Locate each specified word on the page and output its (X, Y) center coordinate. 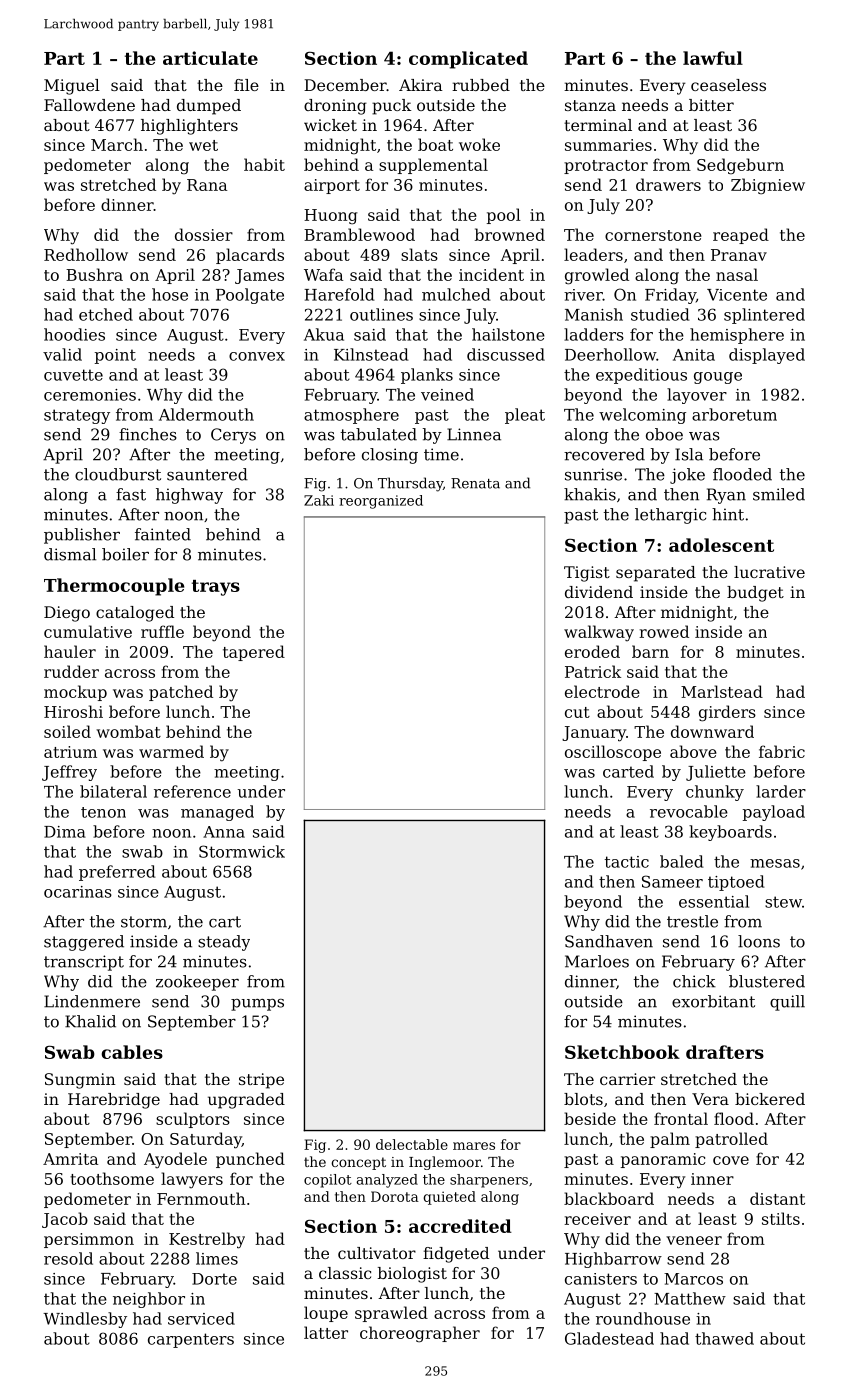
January (594, 734)
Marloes (597, 961)
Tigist (587, 574)
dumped (209, 107)
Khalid (90, 1021)
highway (189, 496)
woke (479, 144)
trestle (692, 921)
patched (181, 693)
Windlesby (85, 1320)
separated (656, 574)
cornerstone (653, 235)
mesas (775, 863)
